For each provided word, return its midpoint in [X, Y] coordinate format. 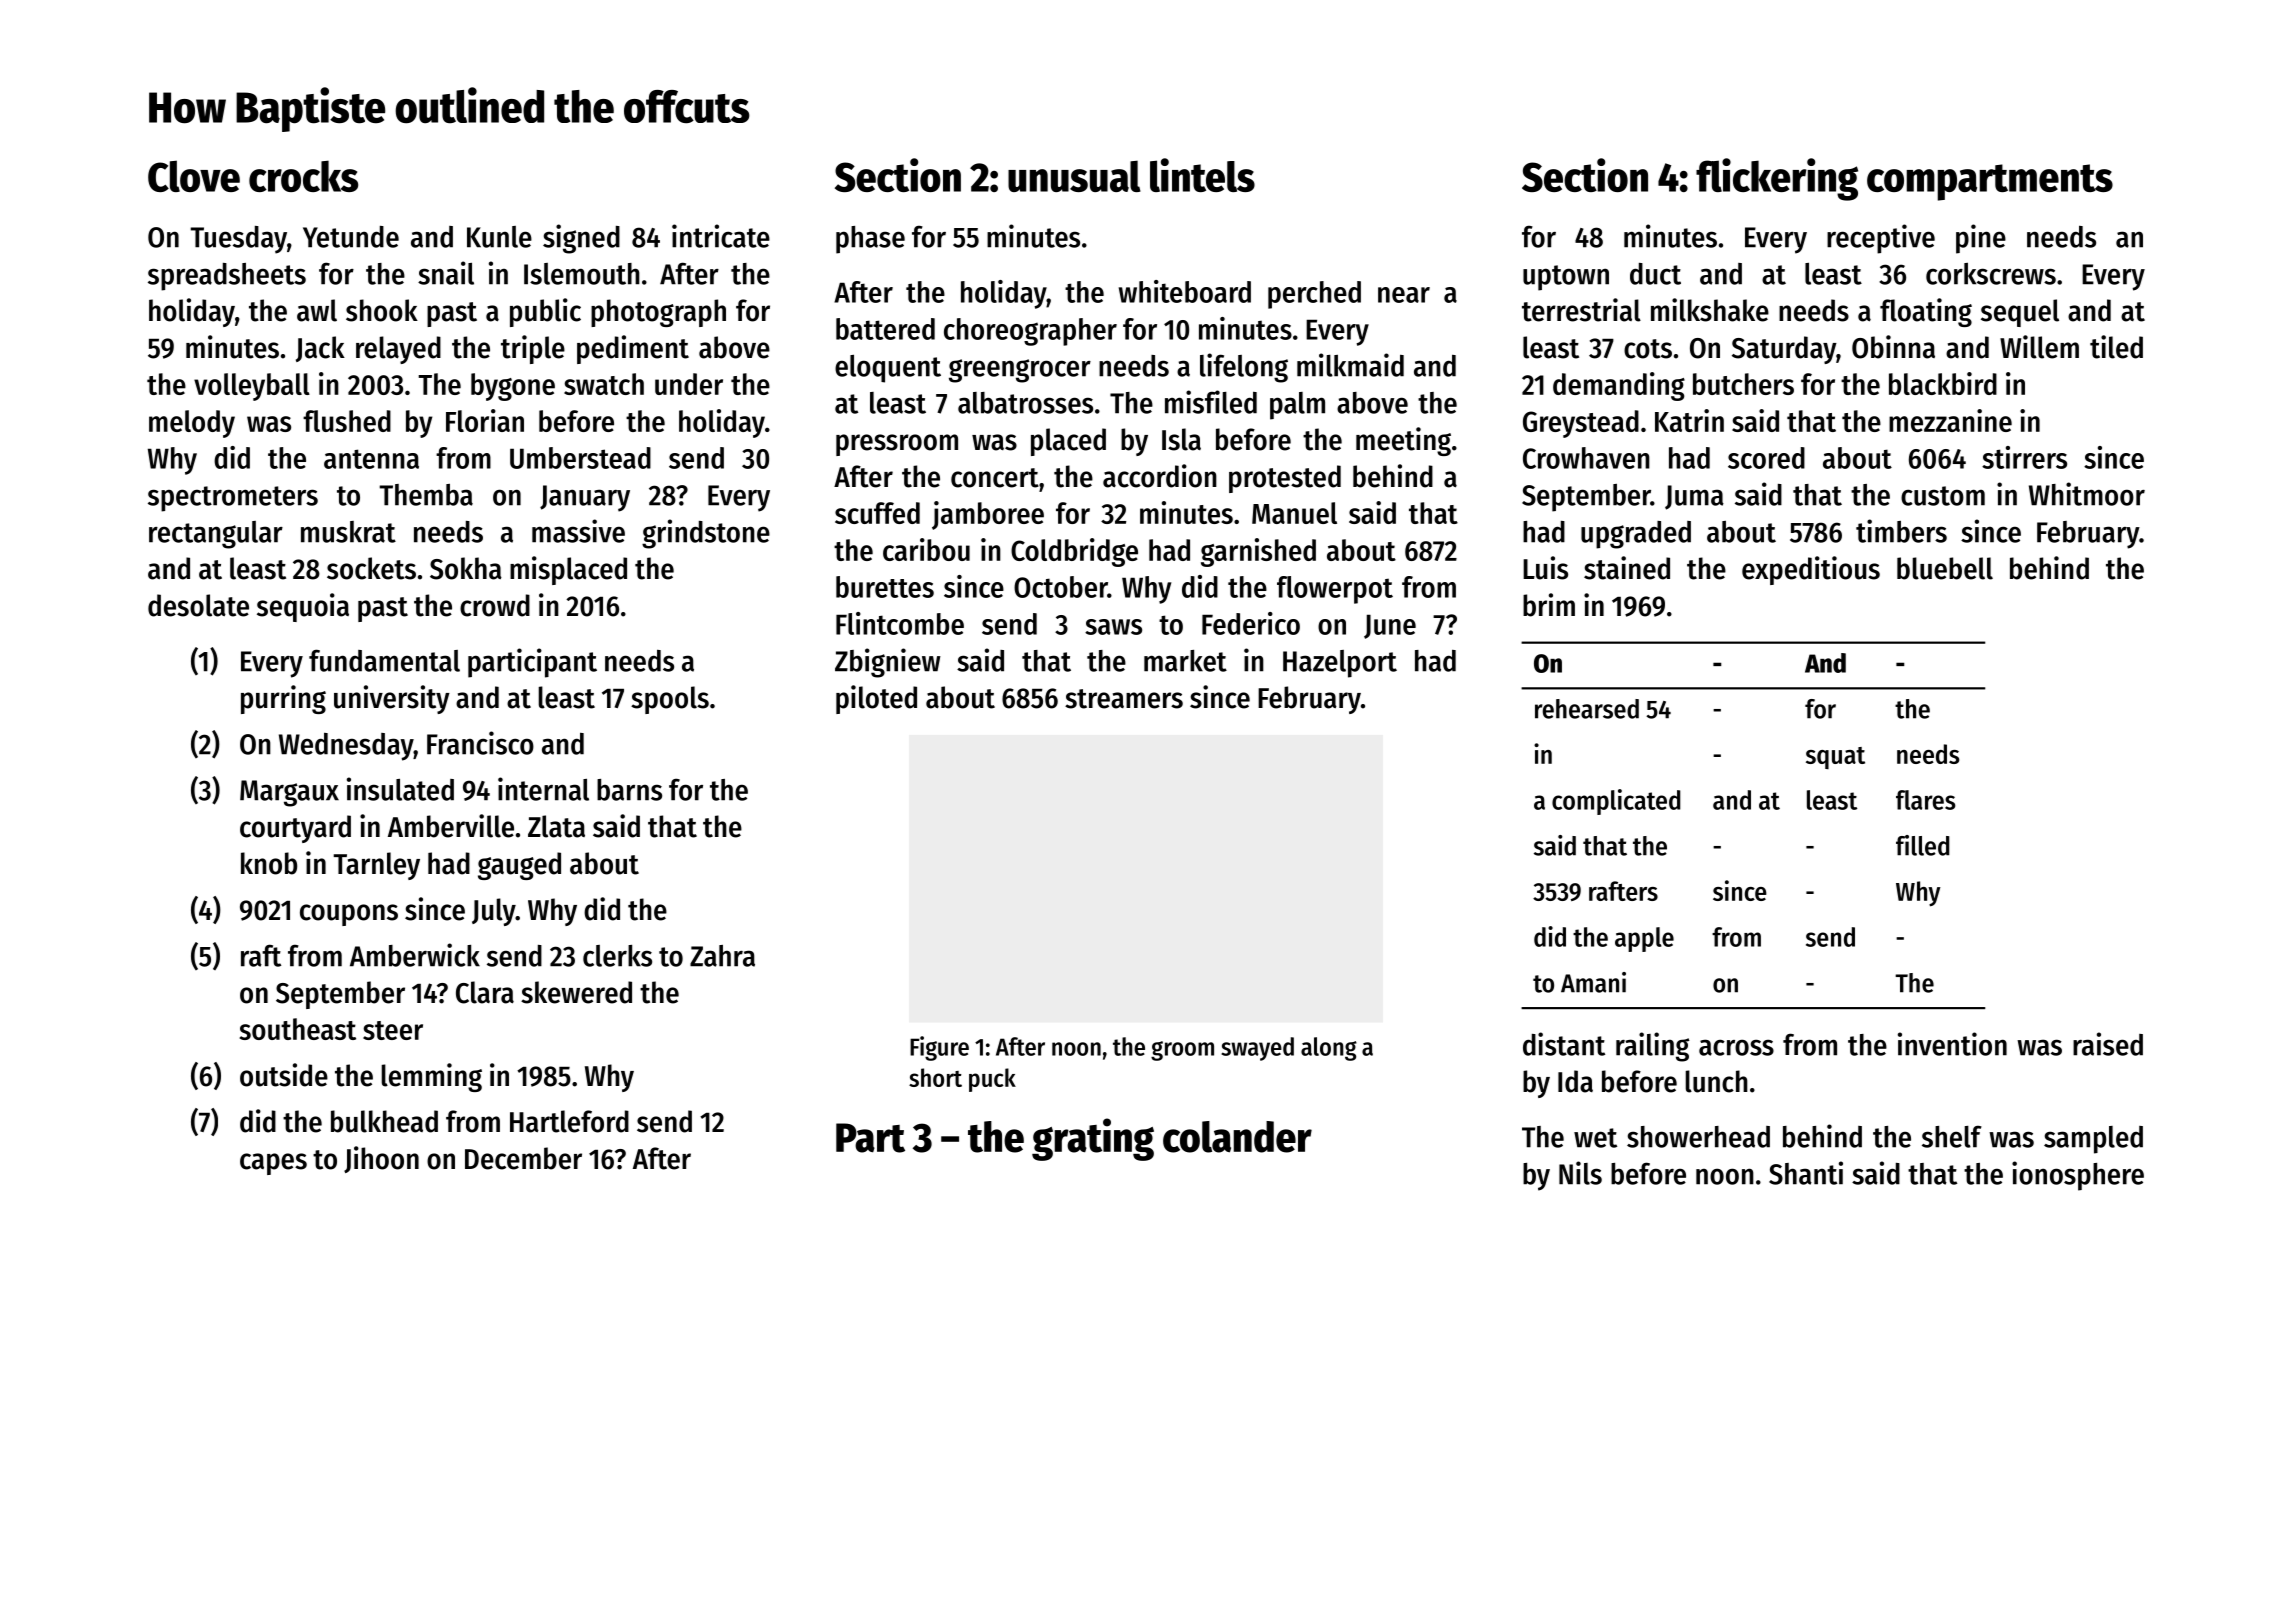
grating [1093, 1139]
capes [273, 1164]
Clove [194, 176]
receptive [1881, 239]
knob [269, 863]
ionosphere [2078, 1176]
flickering [1777, 179]
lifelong [1244, 368]
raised [2108, 1044]
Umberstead [580, 458]
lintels [1202, 175]
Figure [939, 1048]
